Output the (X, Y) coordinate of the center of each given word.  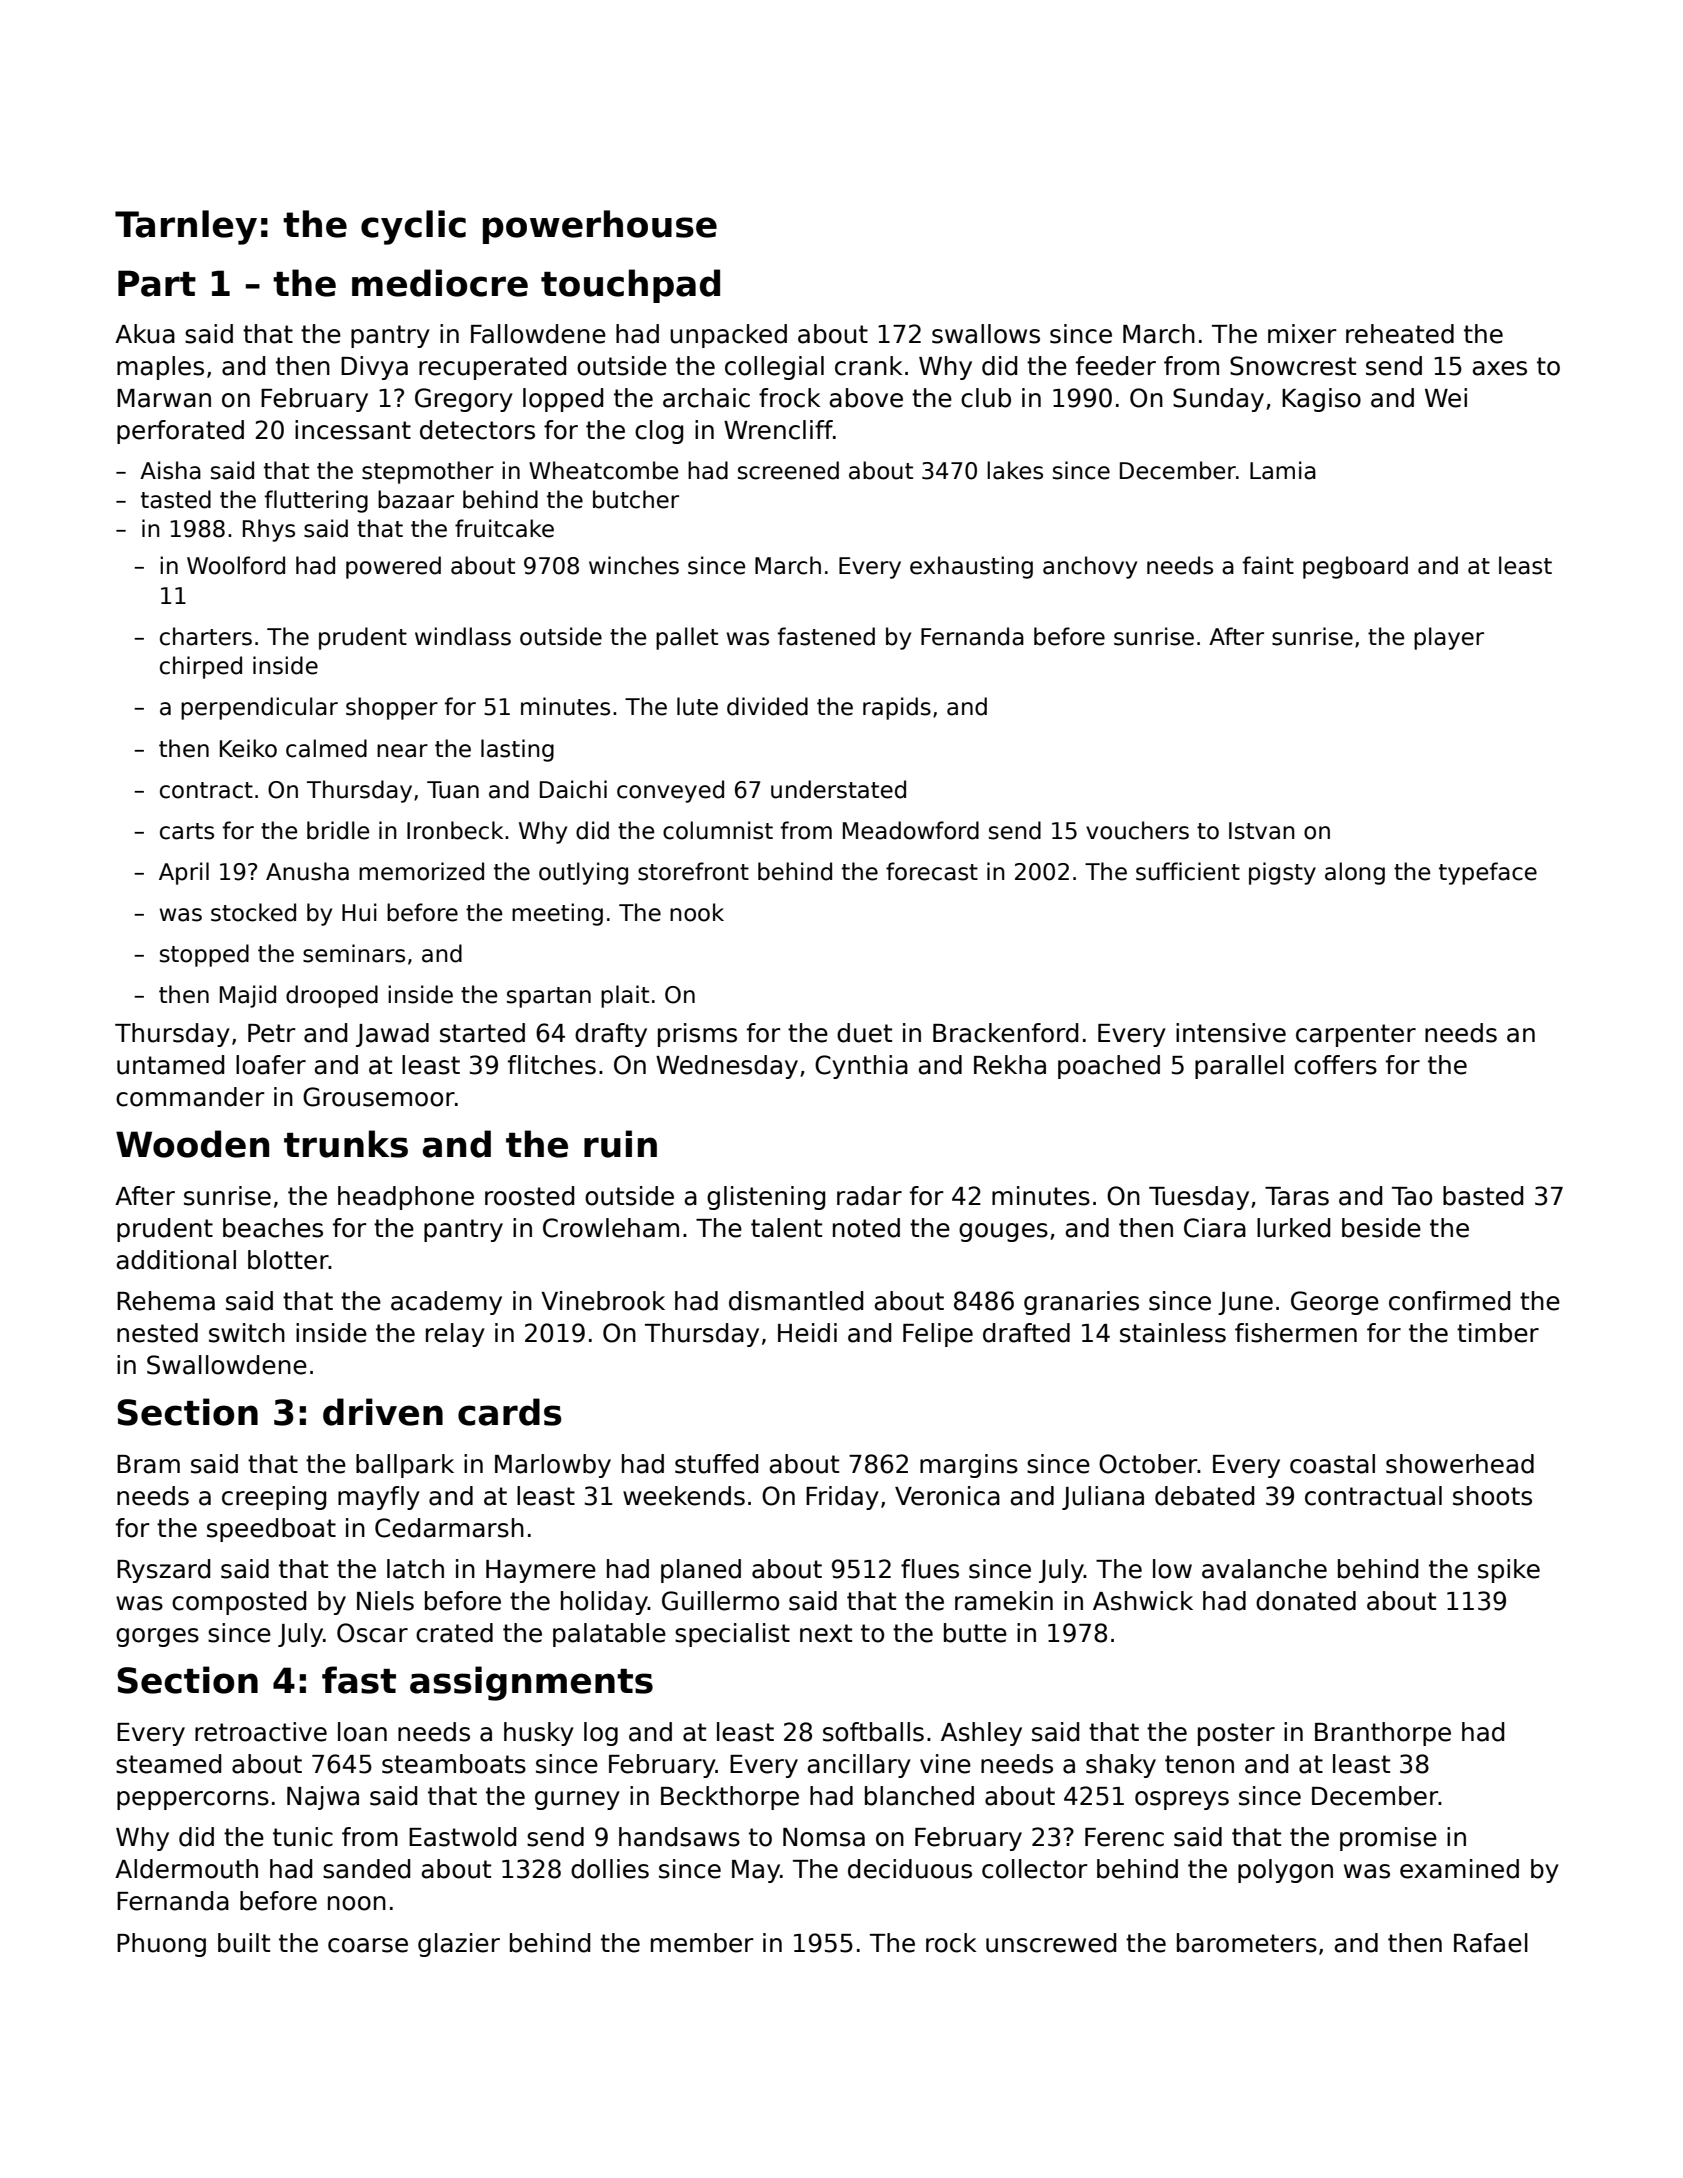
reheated (1400, 334)
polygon (1285, 1871)
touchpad (630, 286)
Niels (385, 1601)
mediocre (440, 283)
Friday (842, 1498)
